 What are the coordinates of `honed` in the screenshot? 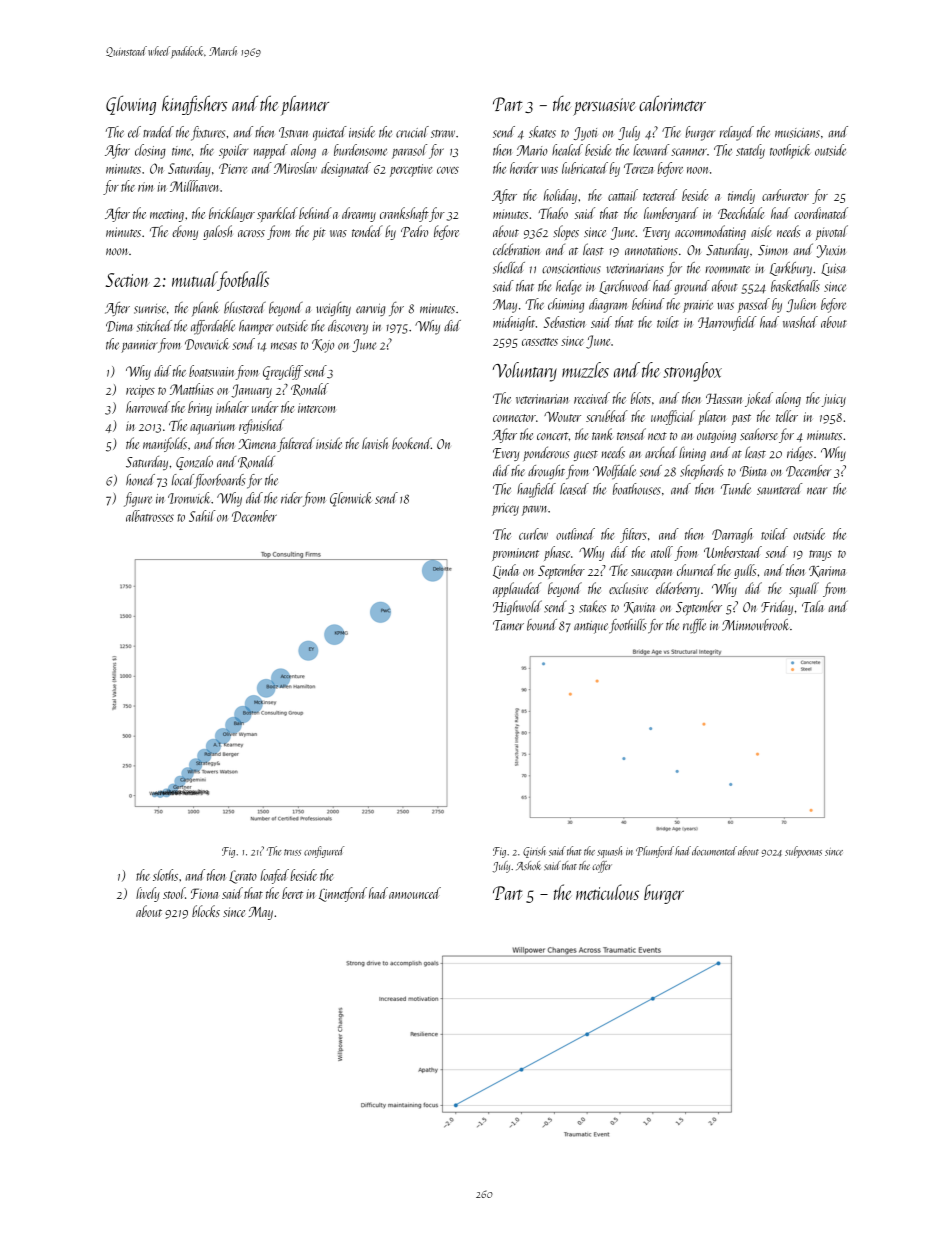 It's located at (140, 480).
